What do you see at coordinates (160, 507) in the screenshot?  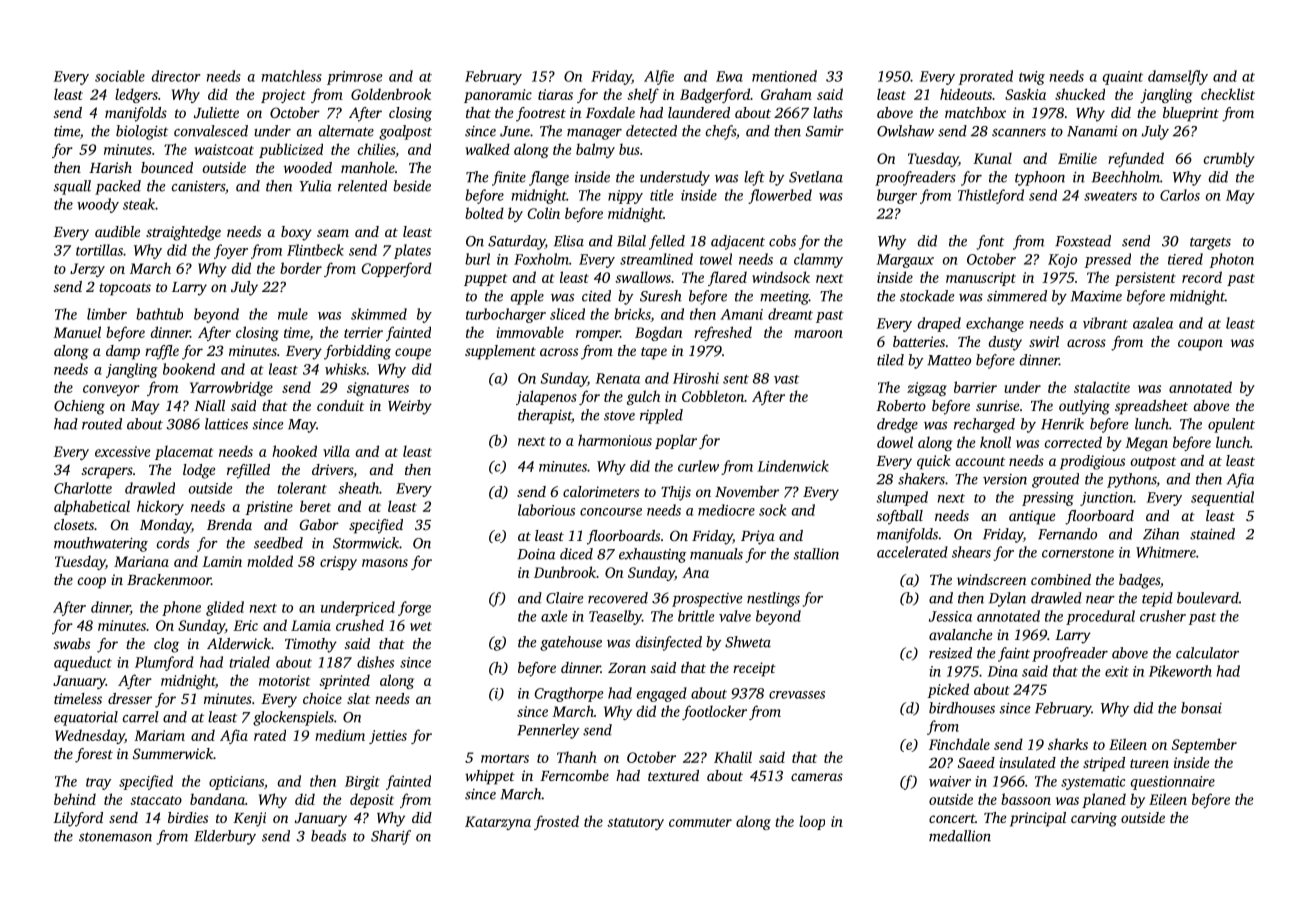 I see `hickory` at bounding box center [160, 507].
